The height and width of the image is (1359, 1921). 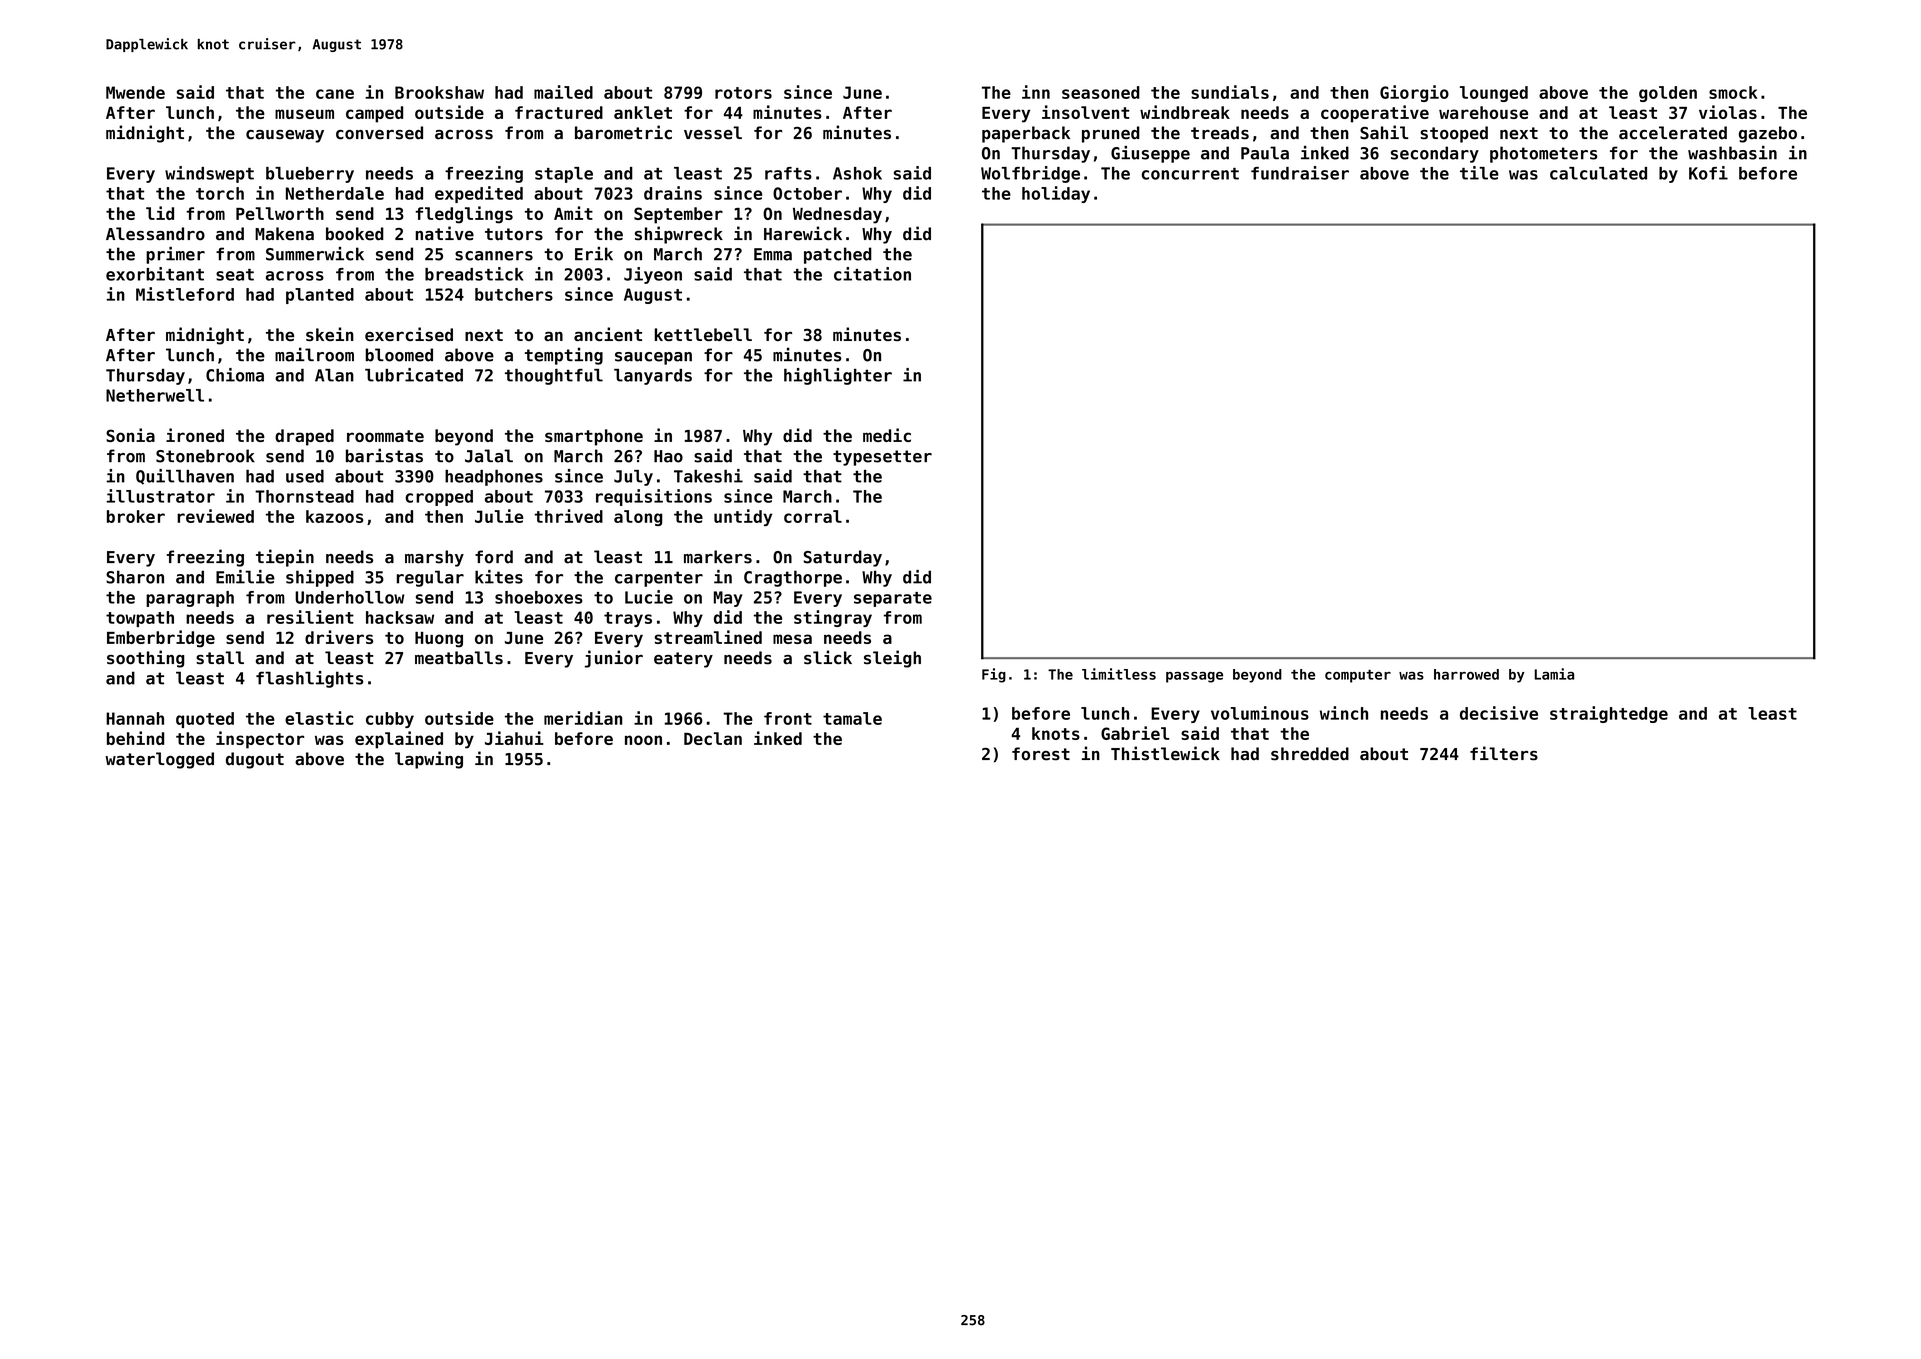 What do you see at coordinates (1554, 674) in the image?
I see `Lamia` at bounding box center [1554, 674].
